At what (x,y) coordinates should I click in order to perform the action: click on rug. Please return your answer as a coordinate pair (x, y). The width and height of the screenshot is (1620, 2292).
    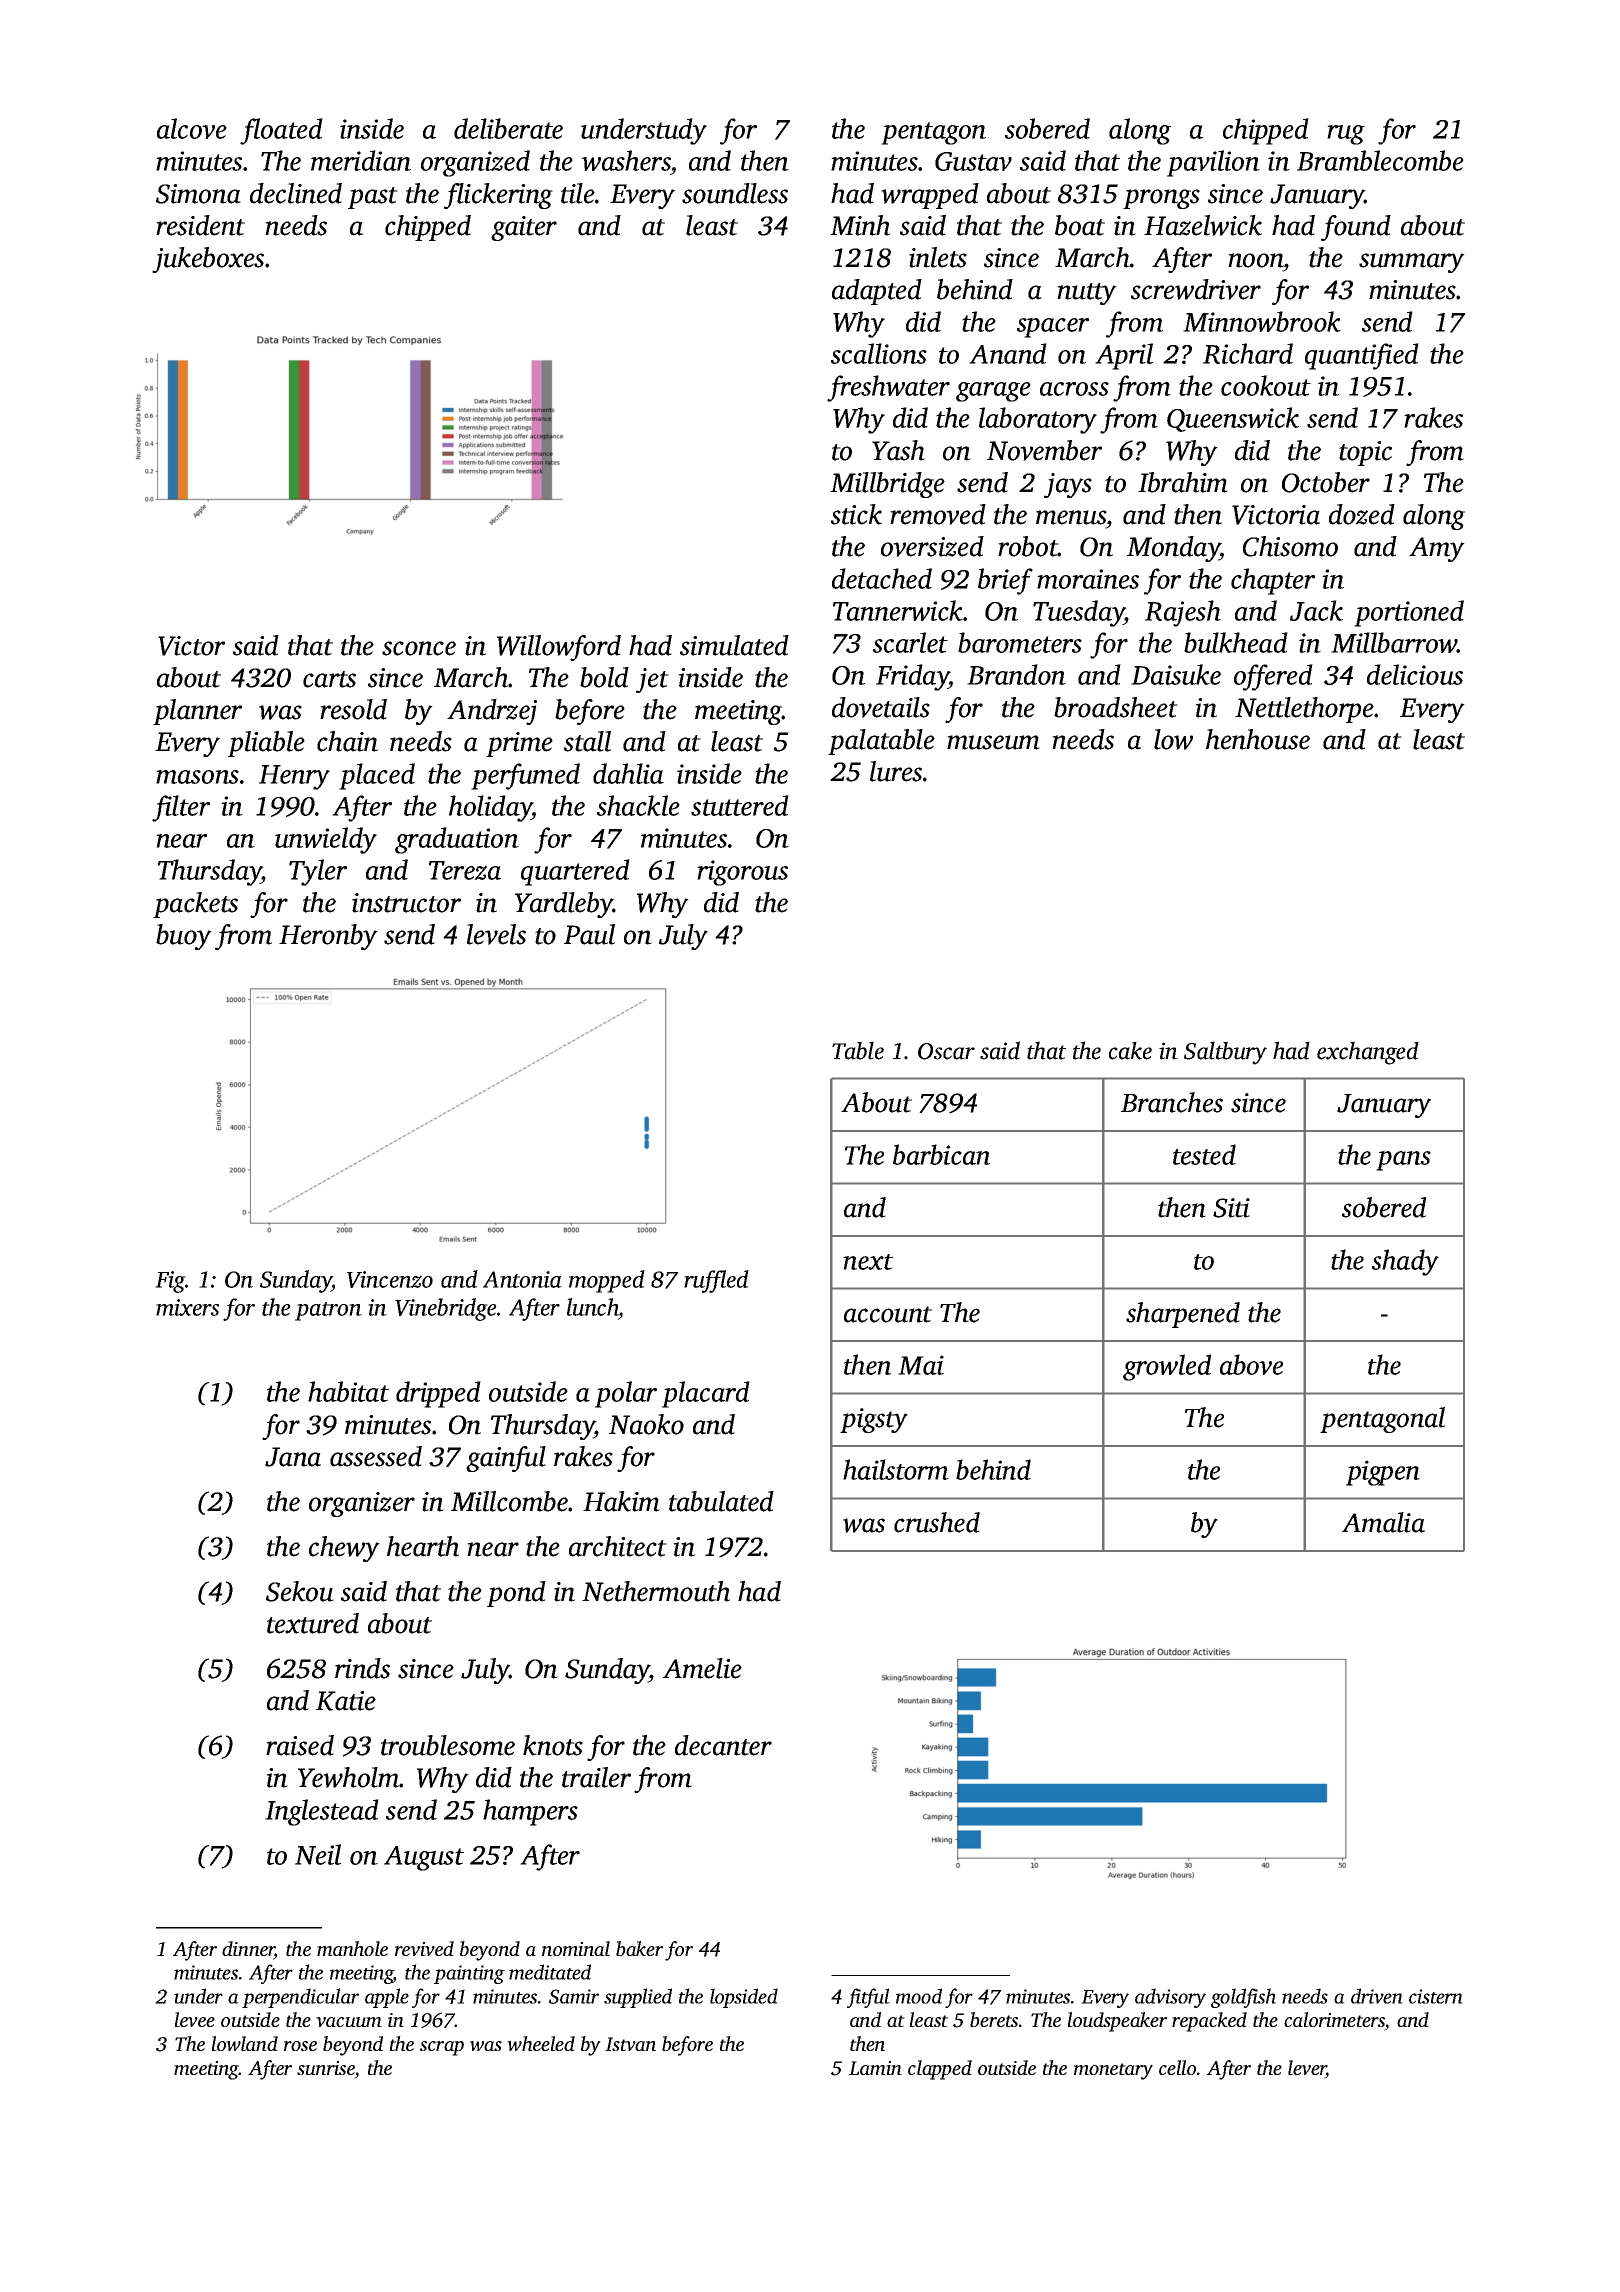
    Looking at the image, I should click on (1346, 135).
